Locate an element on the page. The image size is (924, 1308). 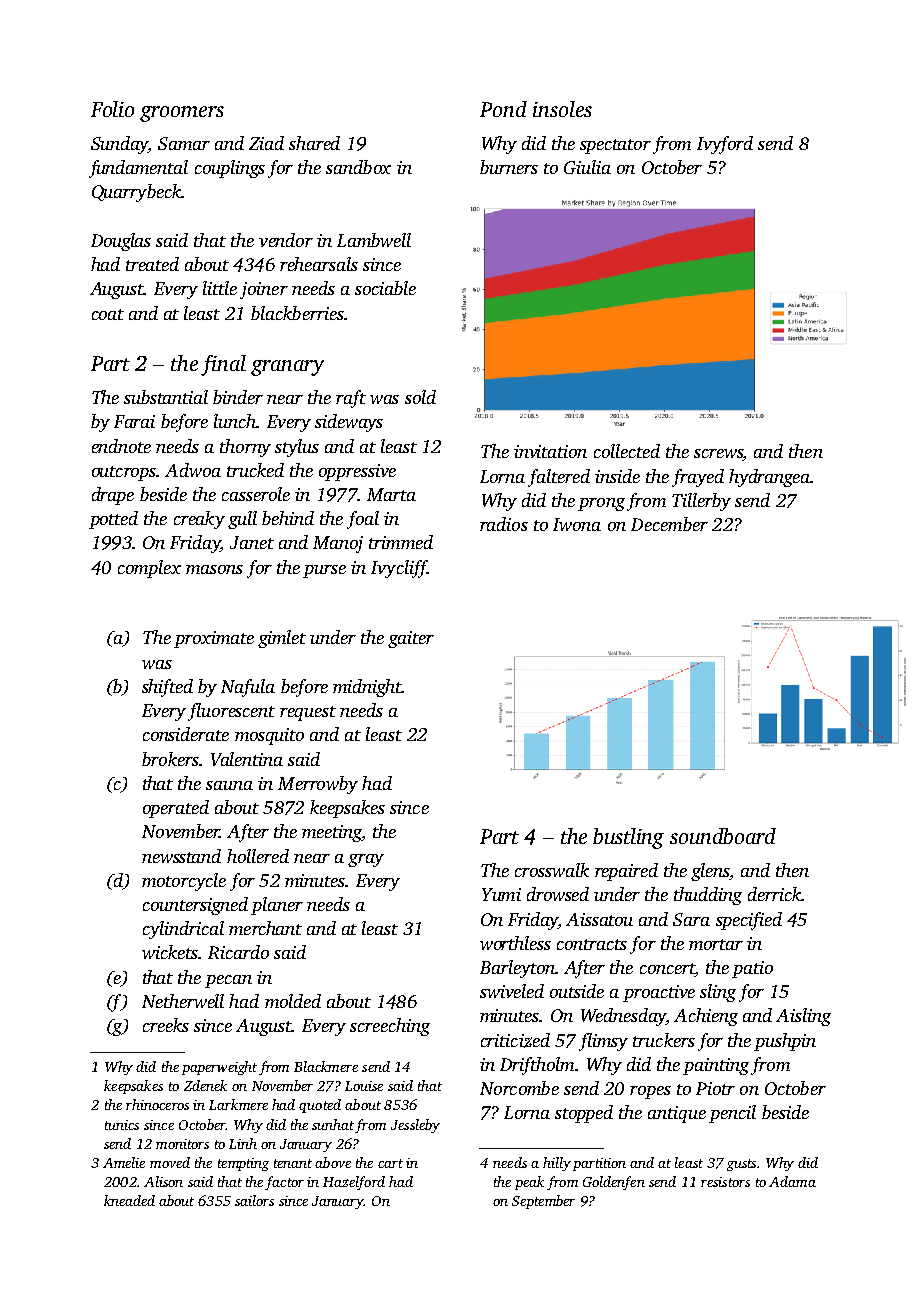
brokers is located at coordinates (170, 759).
